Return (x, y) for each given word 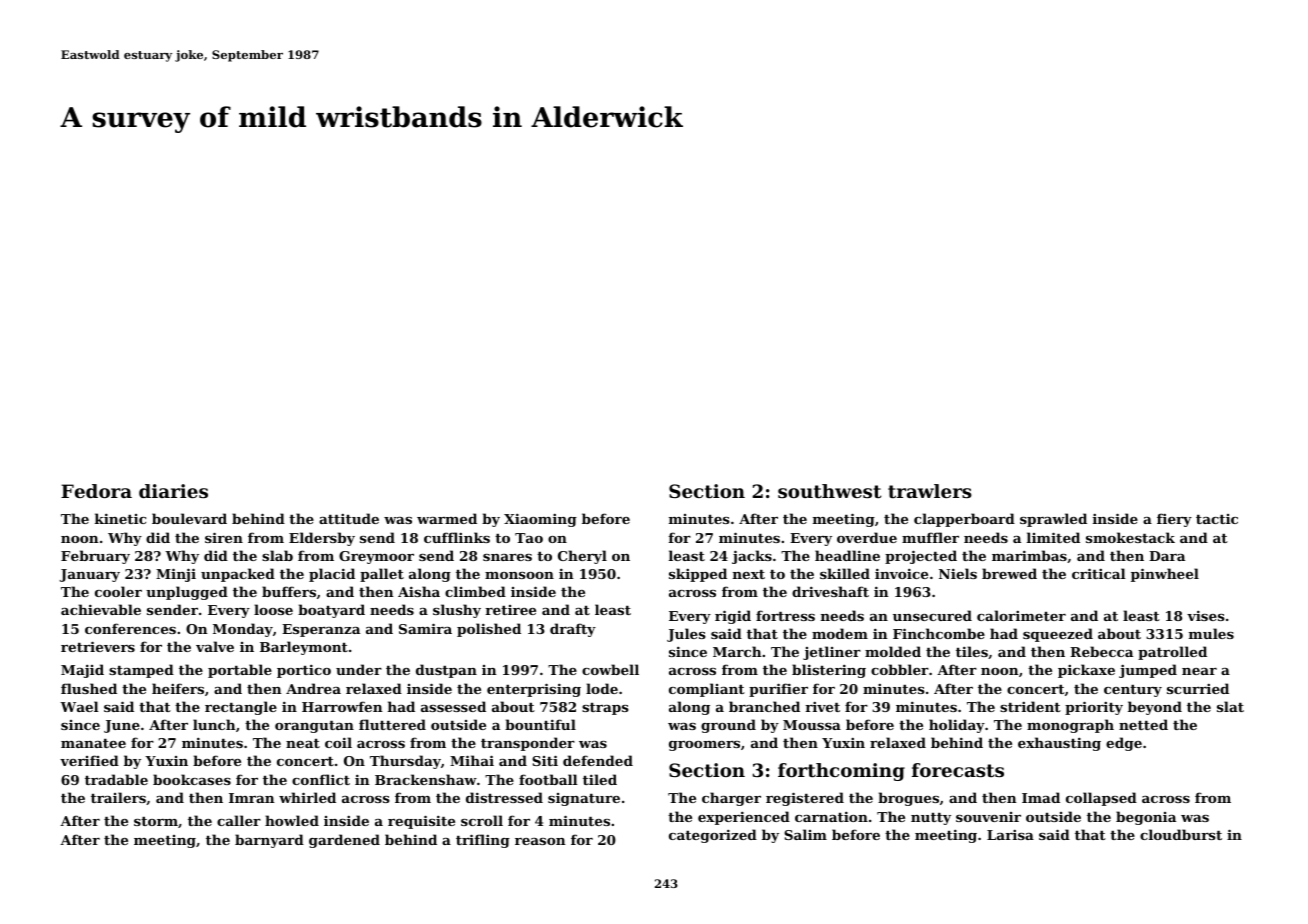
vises (1206, 615)
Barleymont (304, 648)
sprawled (1053, 520)
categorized (713, 836)
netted (1143, 724)
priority (1094, 708)
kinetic (120, 518)
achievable (101, 609)
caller (239, 820)
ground (728, 726)
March (737, 651)
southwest (829, 491)
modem (840, 633)
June (122, 726)
